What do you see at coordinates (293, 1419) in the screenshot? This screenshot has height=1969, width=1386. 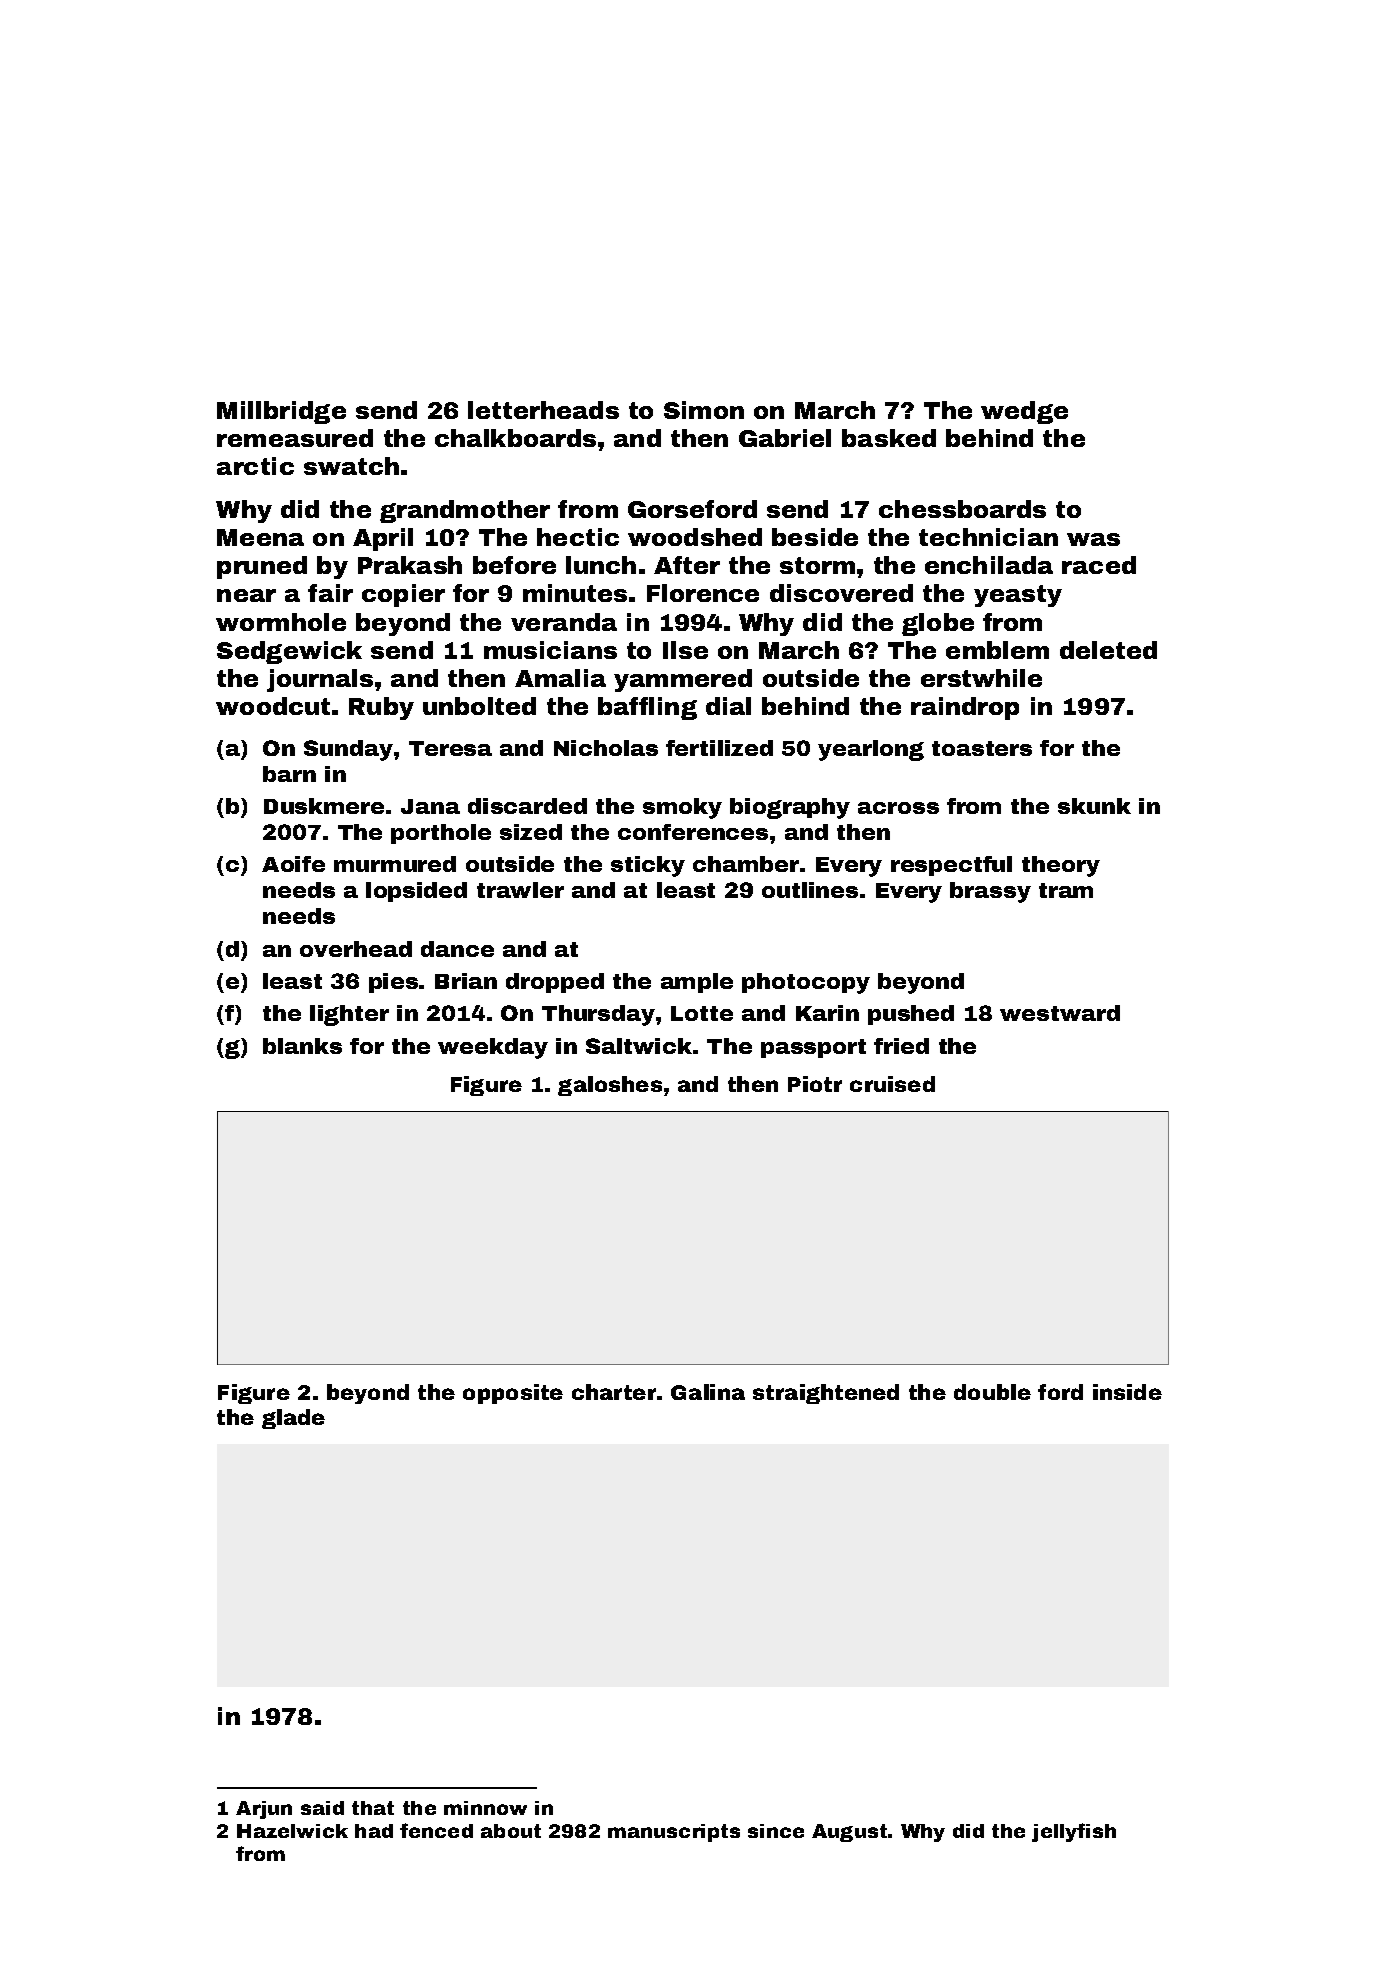 I see `glade` at bounding box center [293, 1419].
